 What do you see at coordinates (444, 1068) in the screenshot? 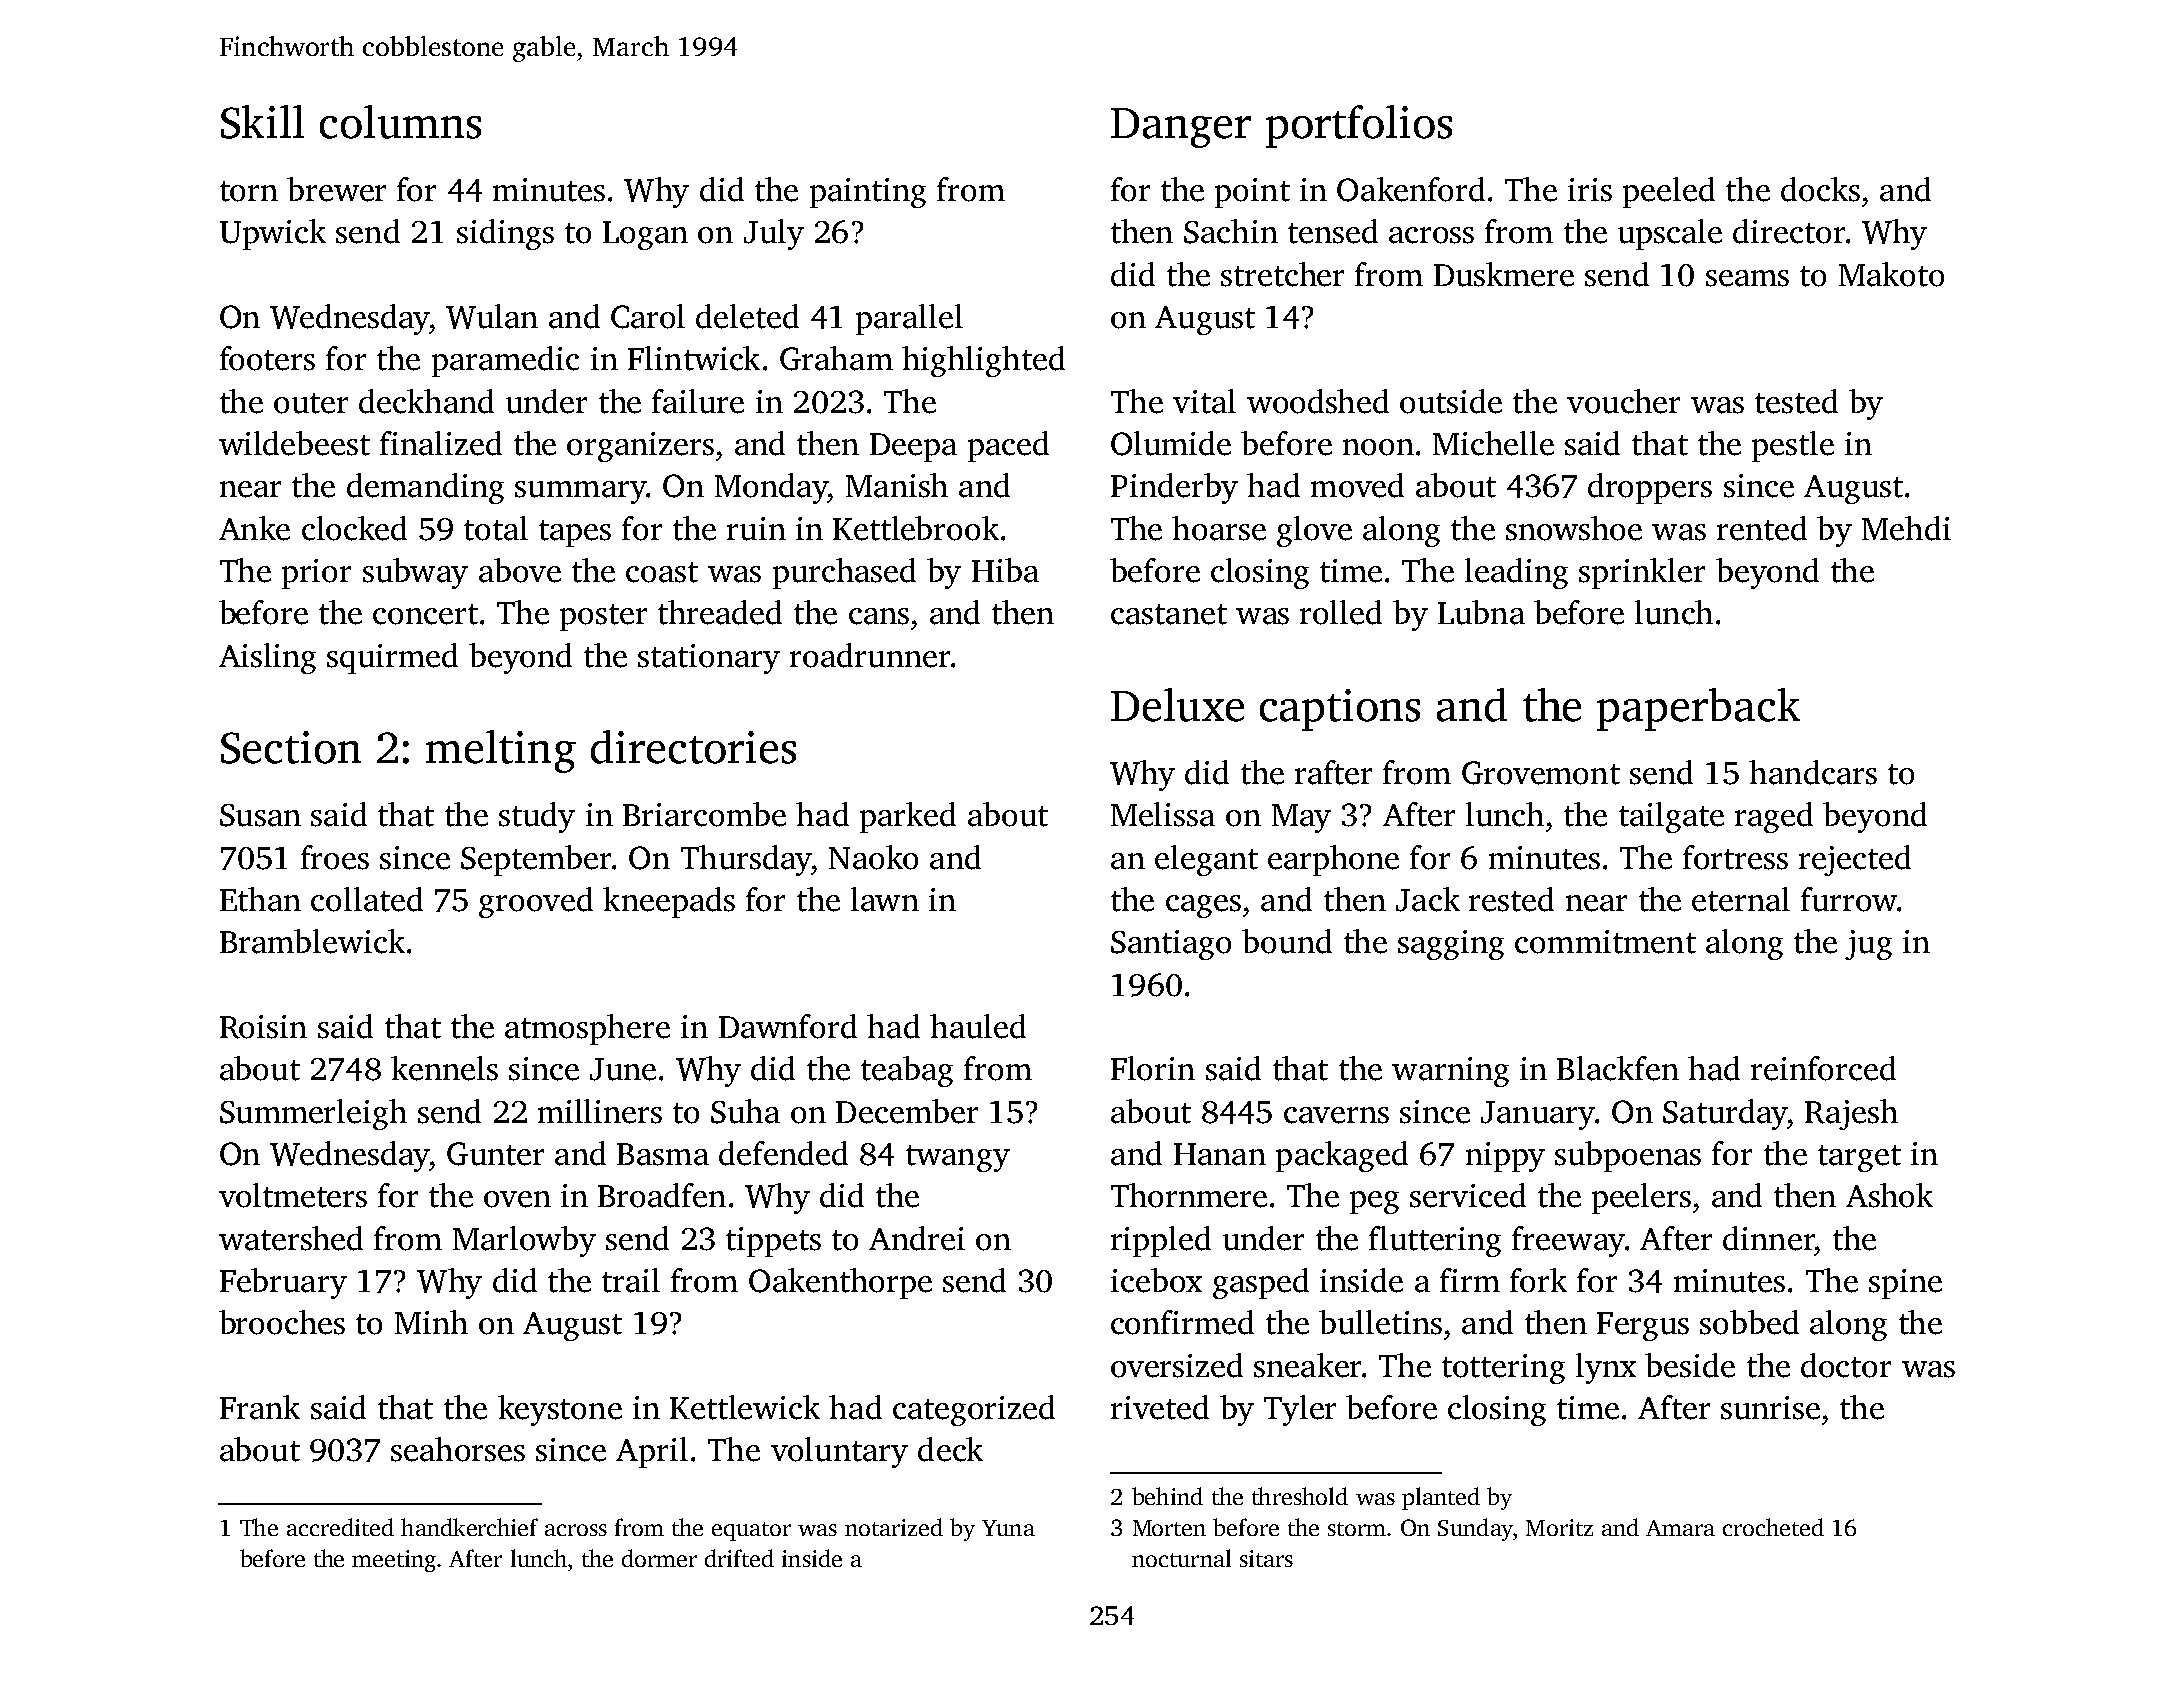
I see `kennels` at bounding box center [444, 1068].
